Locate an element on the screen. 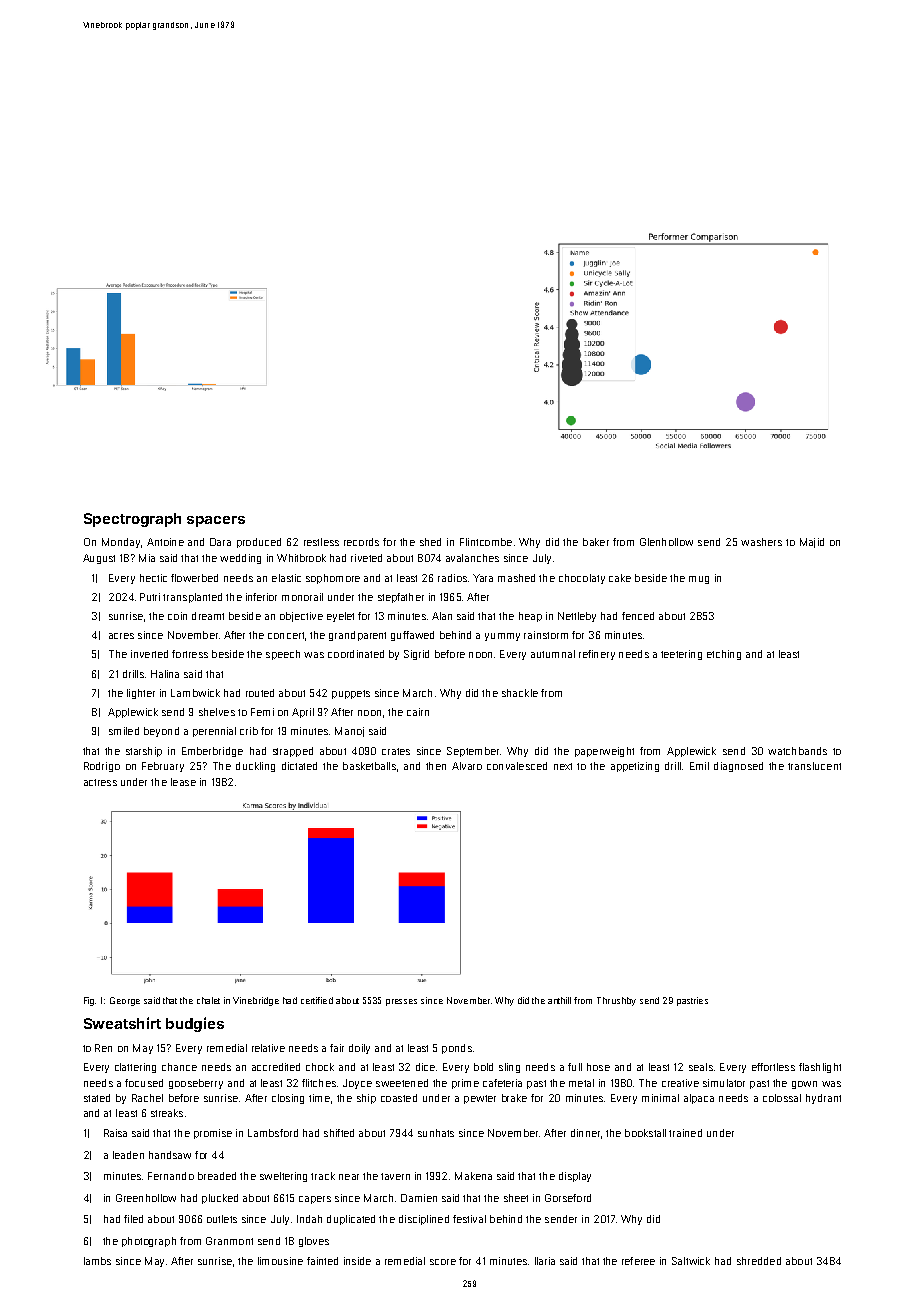 The image size is (924, 1308). actress is located at coordinates (100, 782).
